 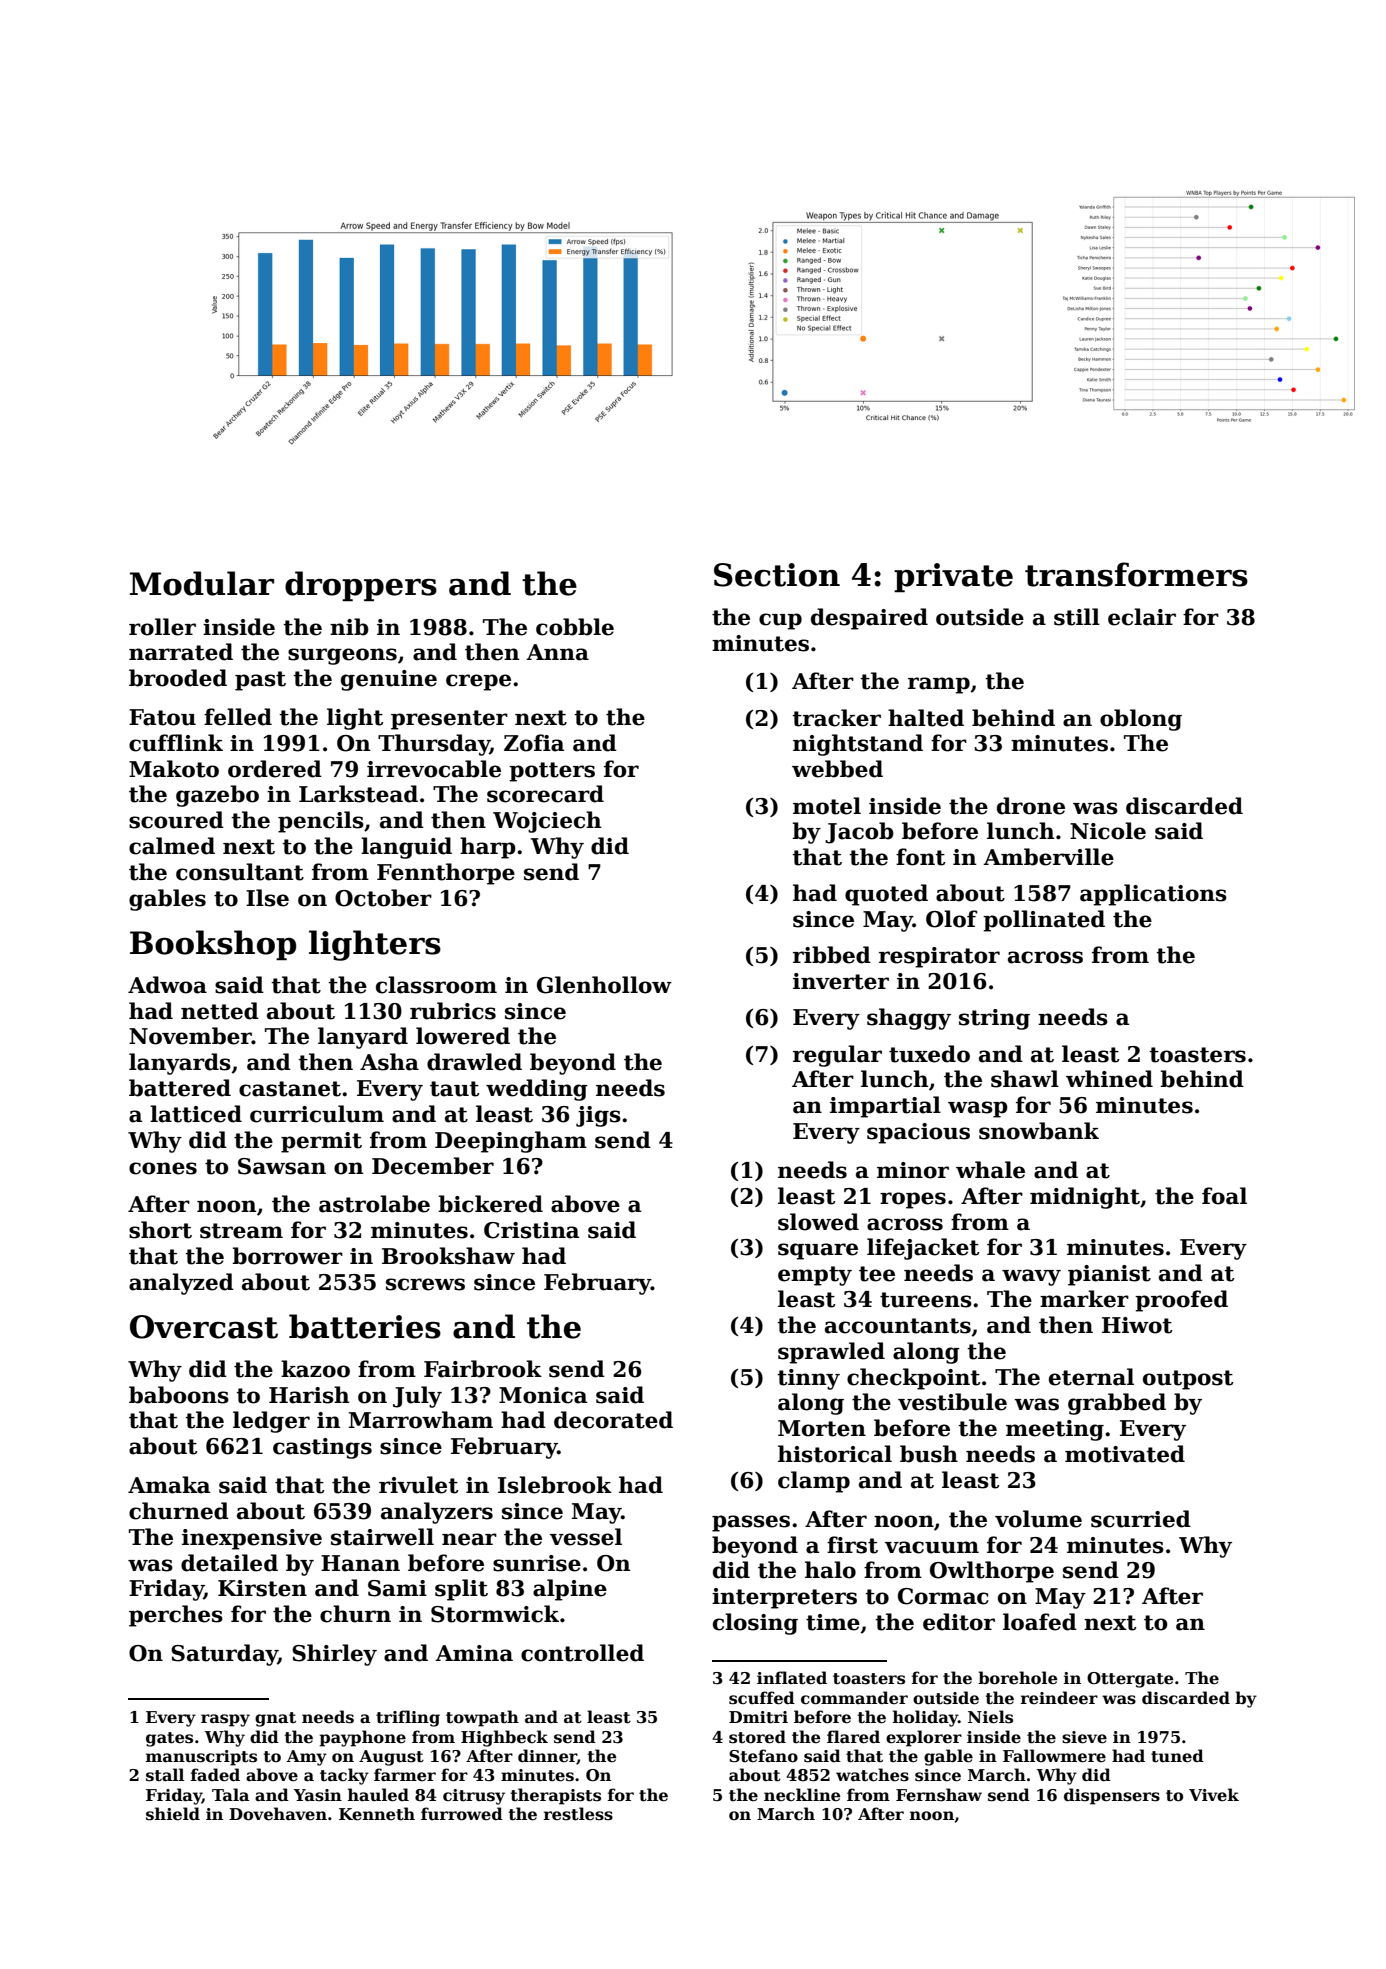 What do you see at coordinates (1130, 1680) in the screenshot?
I see `Ottergate` at bounding box center [1130, 1680].
